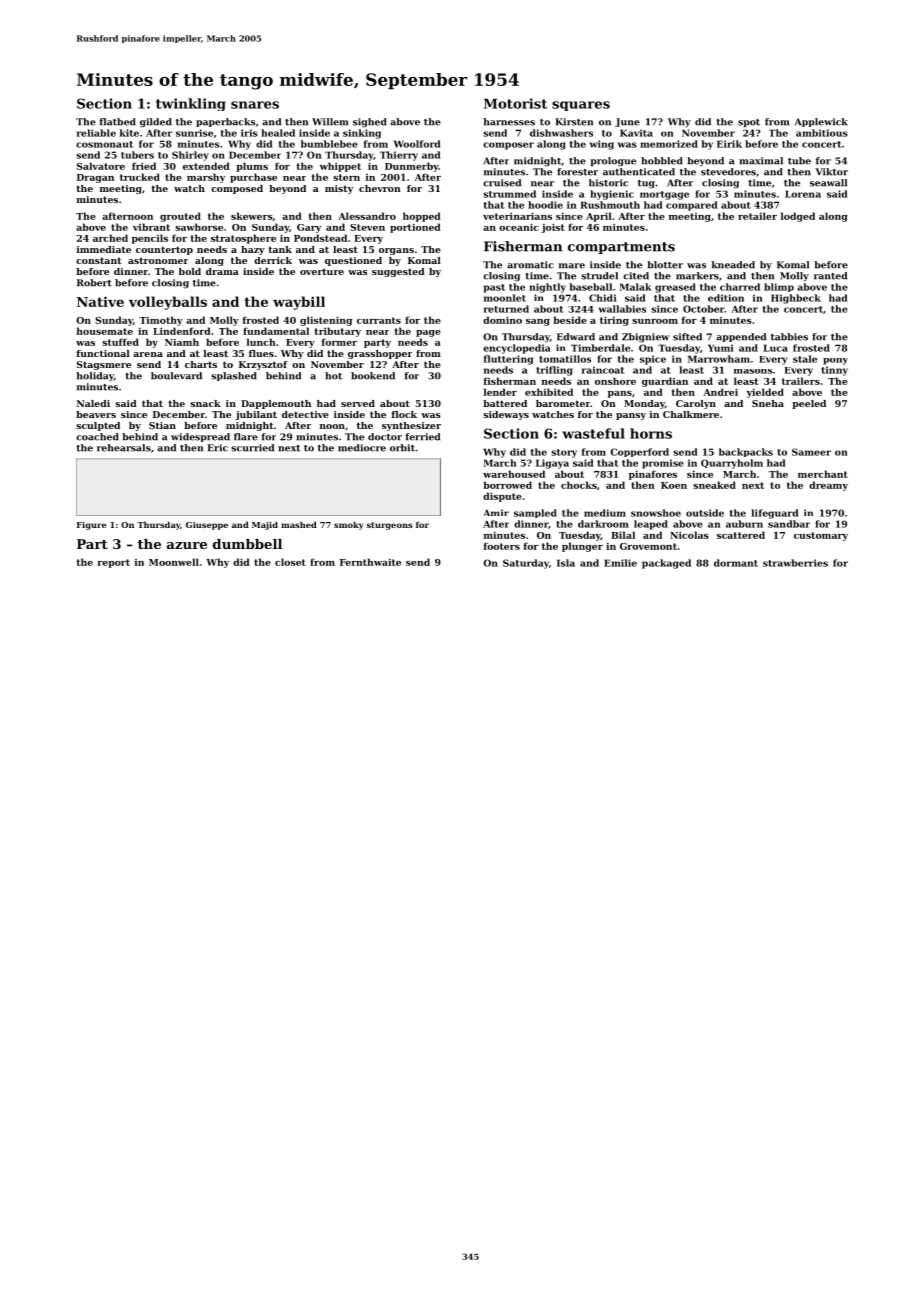 The image size is (924, 1308). Describe the element at coordinates (205, 403) in the page. I see `snack` at that location.
